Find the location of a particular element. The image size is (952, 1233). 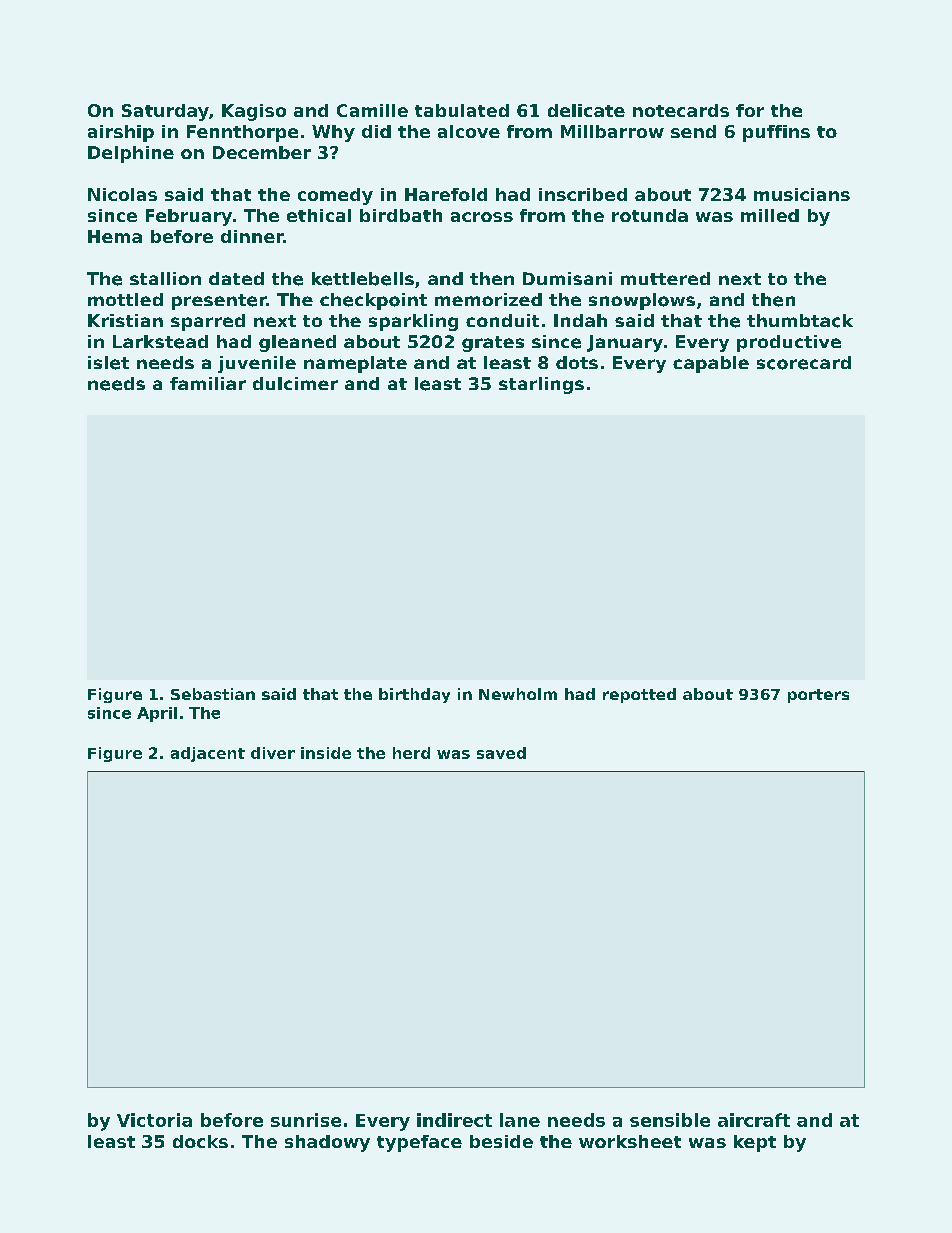

porters is located at coordinates (818, 696).
